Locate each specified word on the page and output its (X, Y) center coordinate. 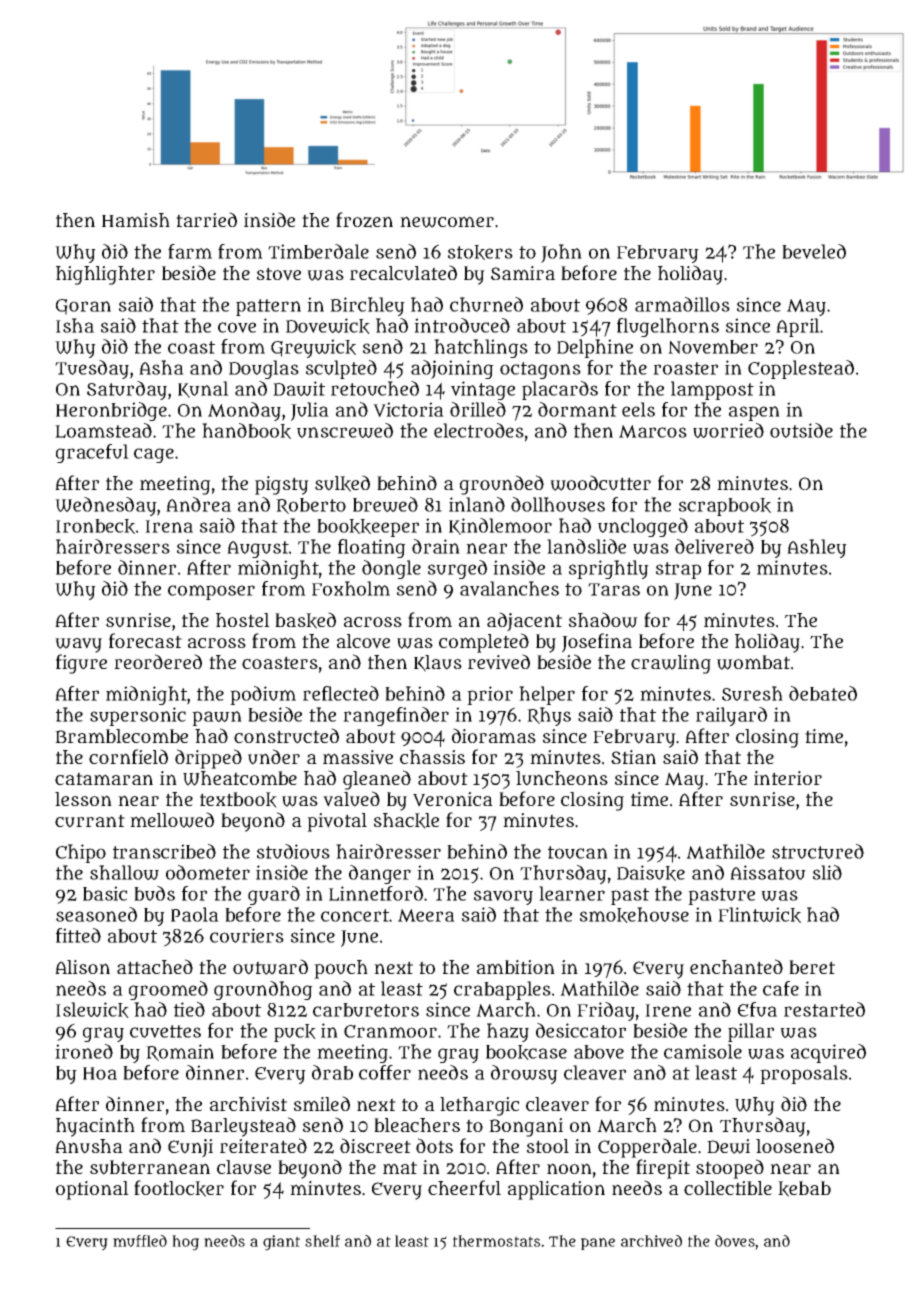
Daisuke (651, 873)
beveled (814, 251)
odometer (208, 872)
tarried (206, 219)
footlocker (179, 1188)
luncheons (562, 778)
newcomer (447, 222)
